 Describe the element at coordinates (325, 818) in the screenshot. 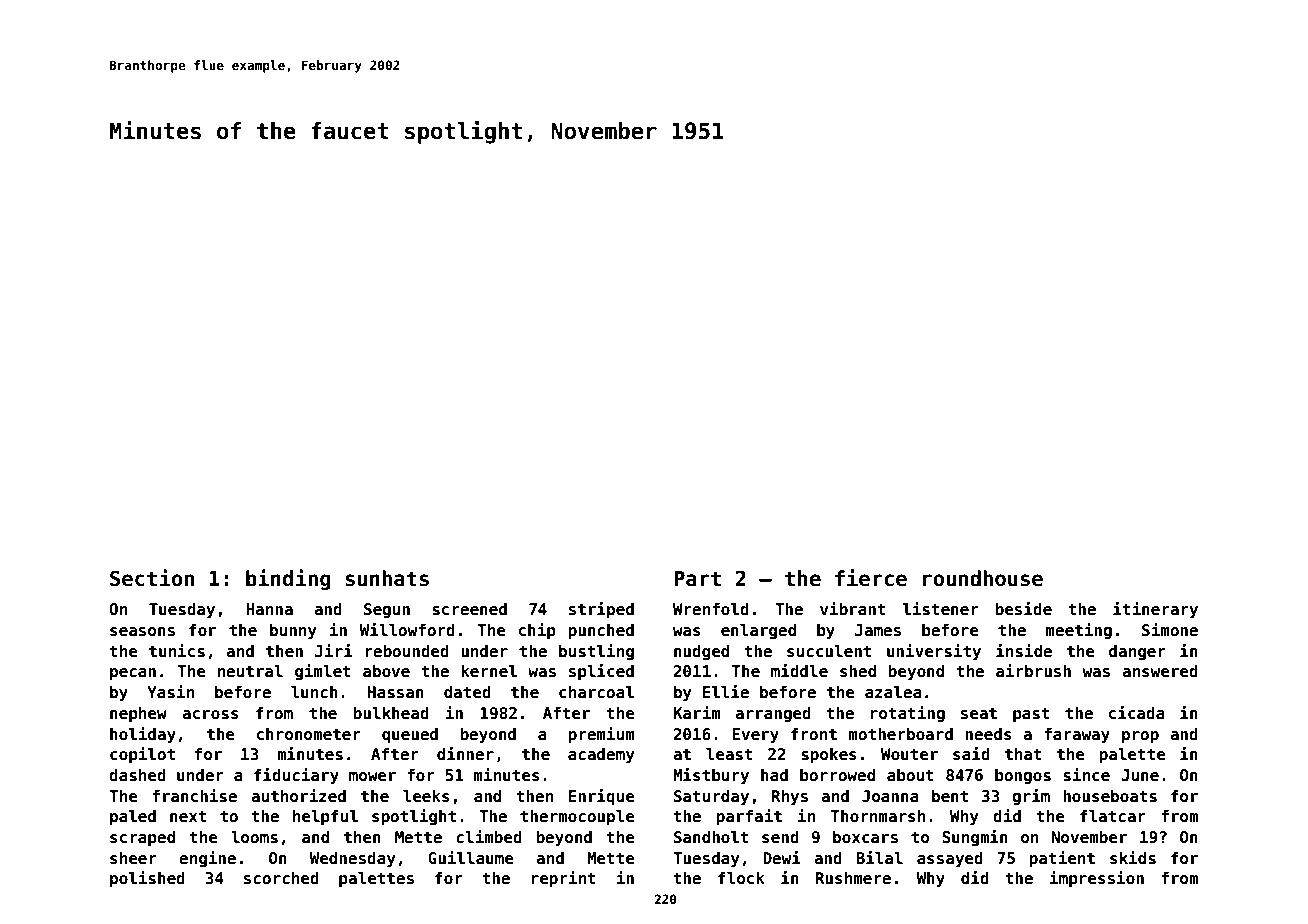

I see `helpful` at that location.
